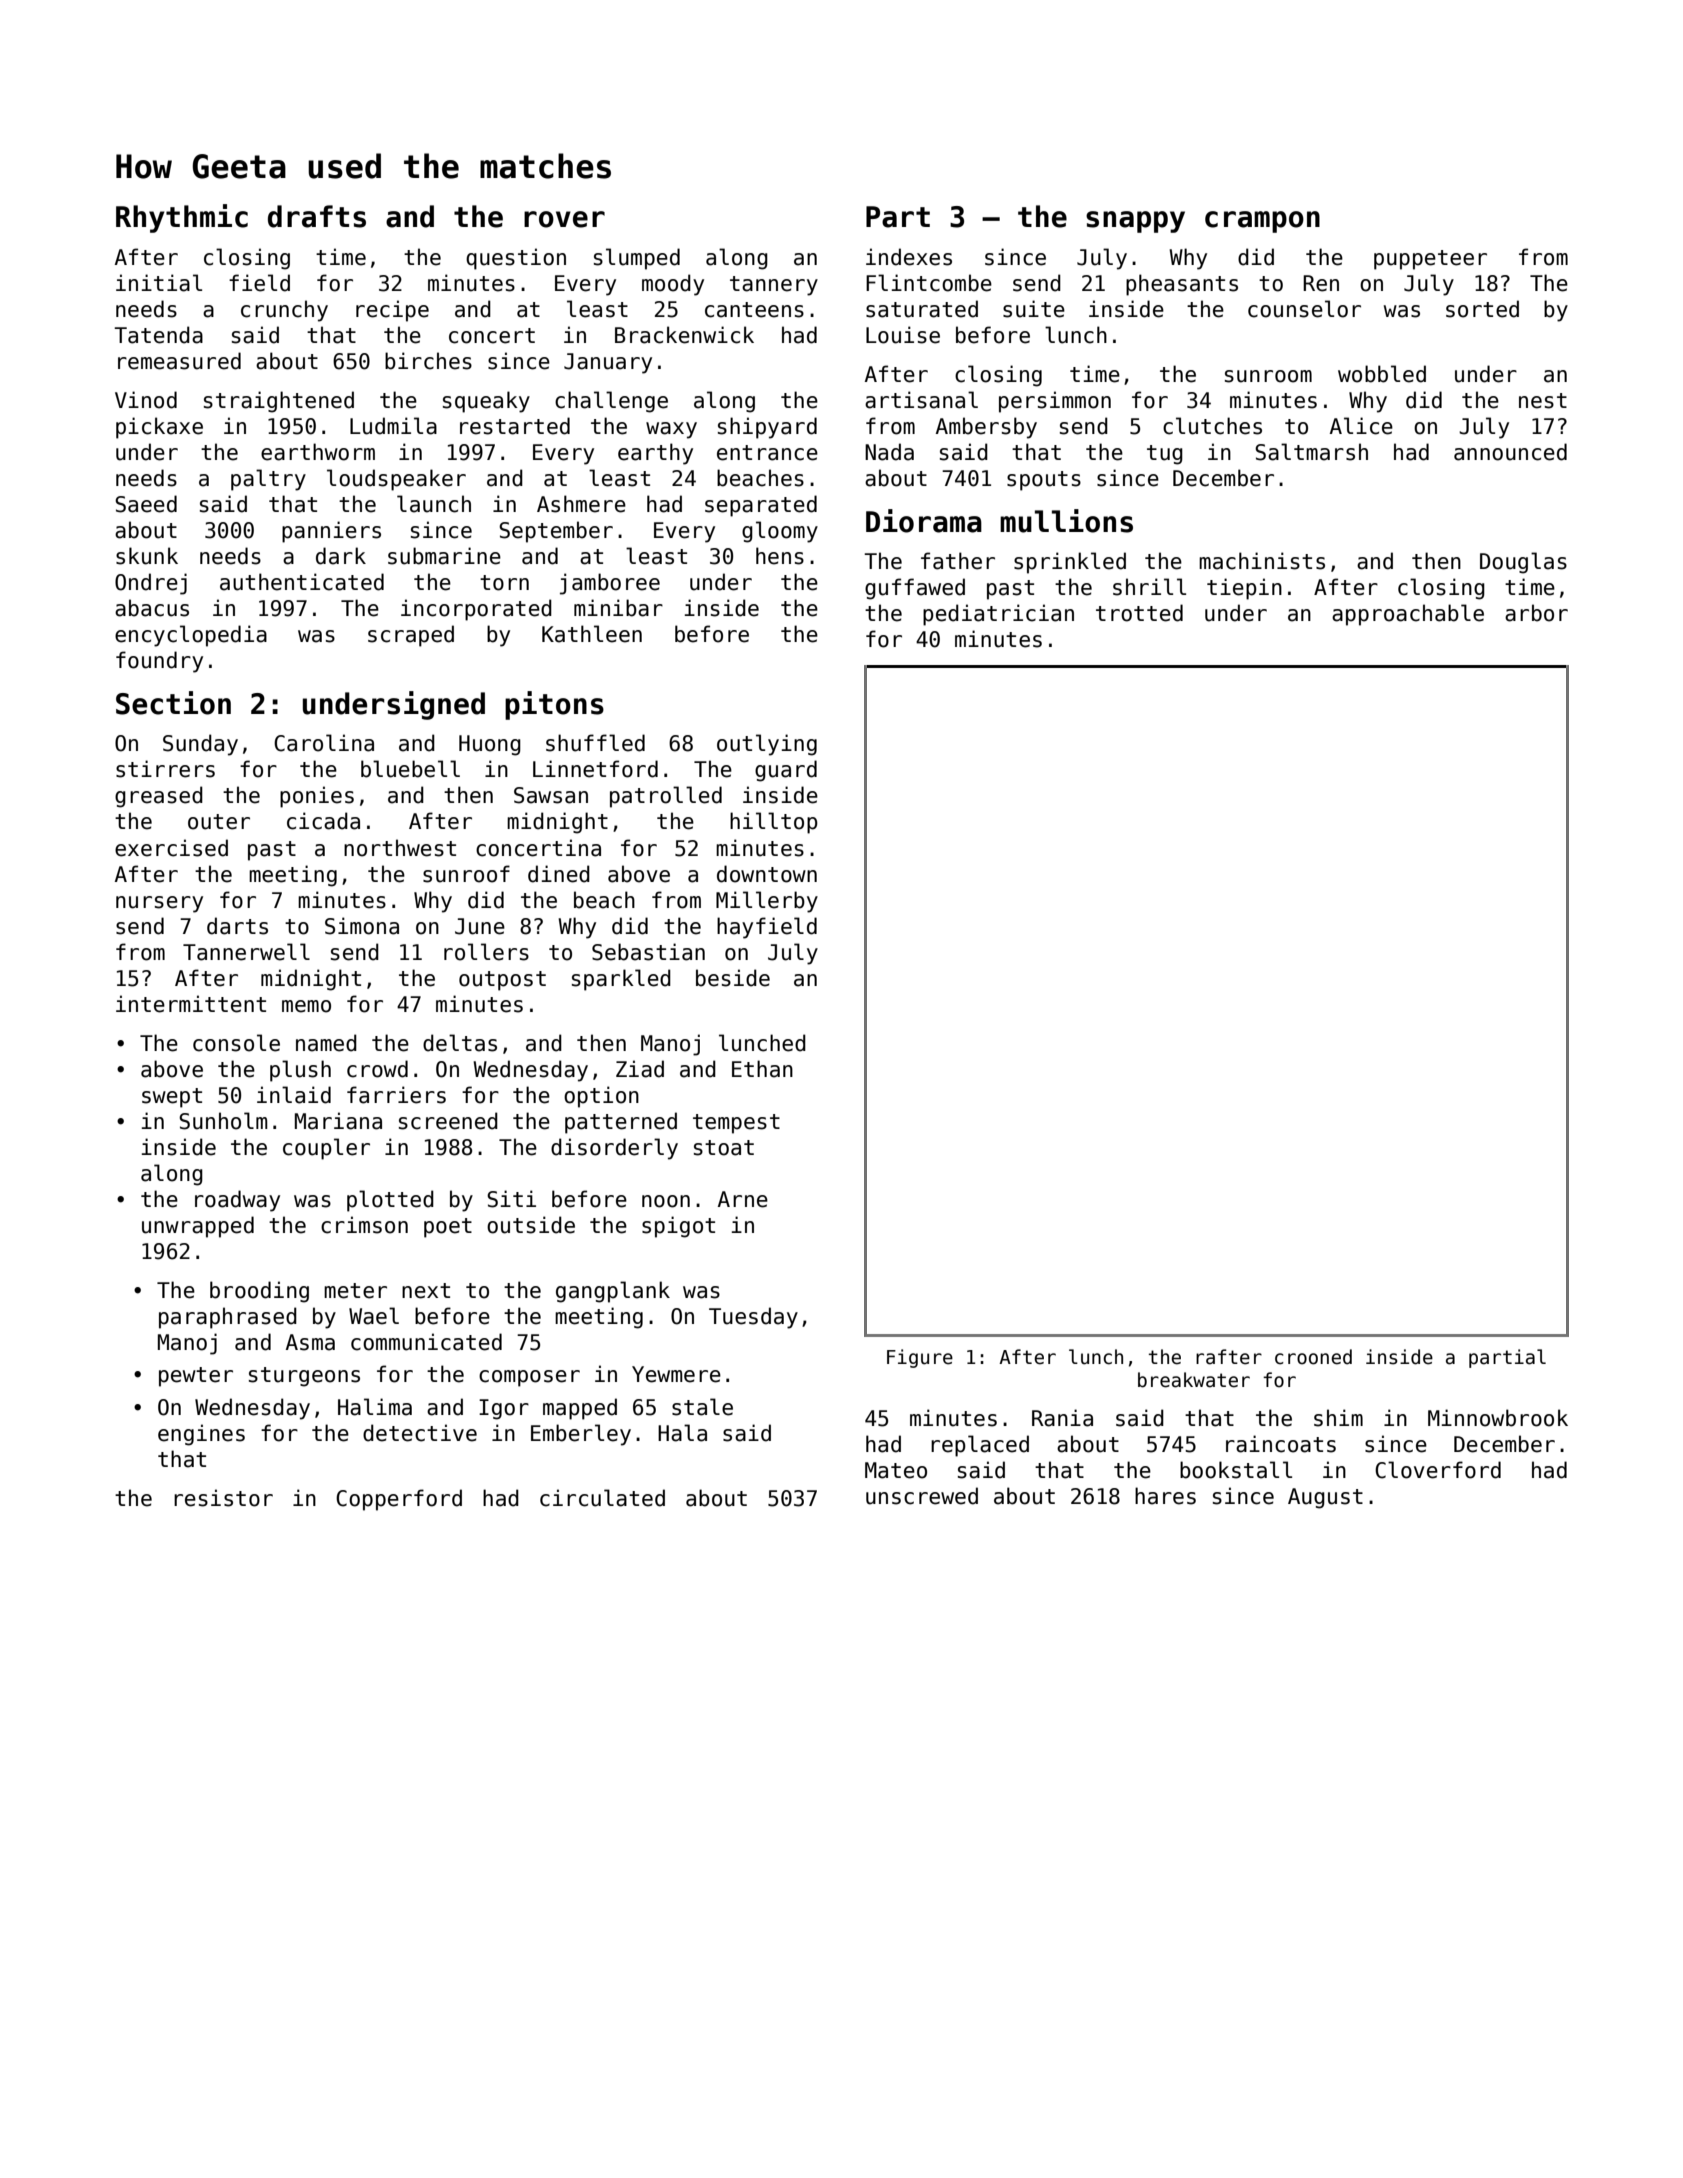 The width and height of the screenshot is (1683, 2178). What do you see at coordinates (903, 335) in the screenshot?
I see `Louise` at bounding box center [903, 335].
